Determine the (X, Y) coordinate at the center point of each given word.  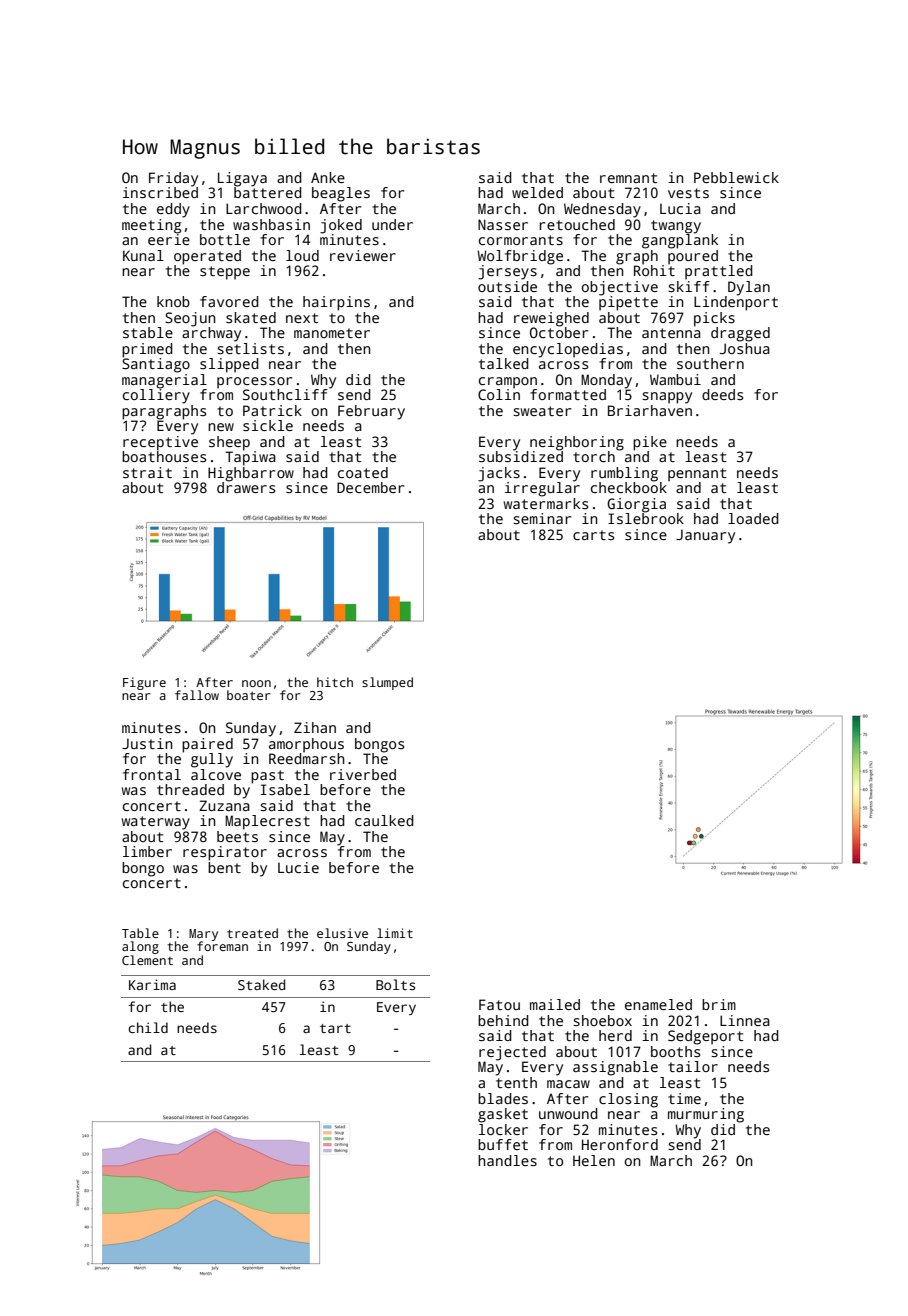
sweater (542, 411)
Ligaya (242, 179)
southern (710, 363)
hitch (335, 682)
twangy (676, 227)
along (140, 947)
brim (719, 1004)
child (148, 1027)
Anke (328, 177)
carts (593, 535)
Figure (144, 683)
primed (147, 350)
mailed (555, 1004)
